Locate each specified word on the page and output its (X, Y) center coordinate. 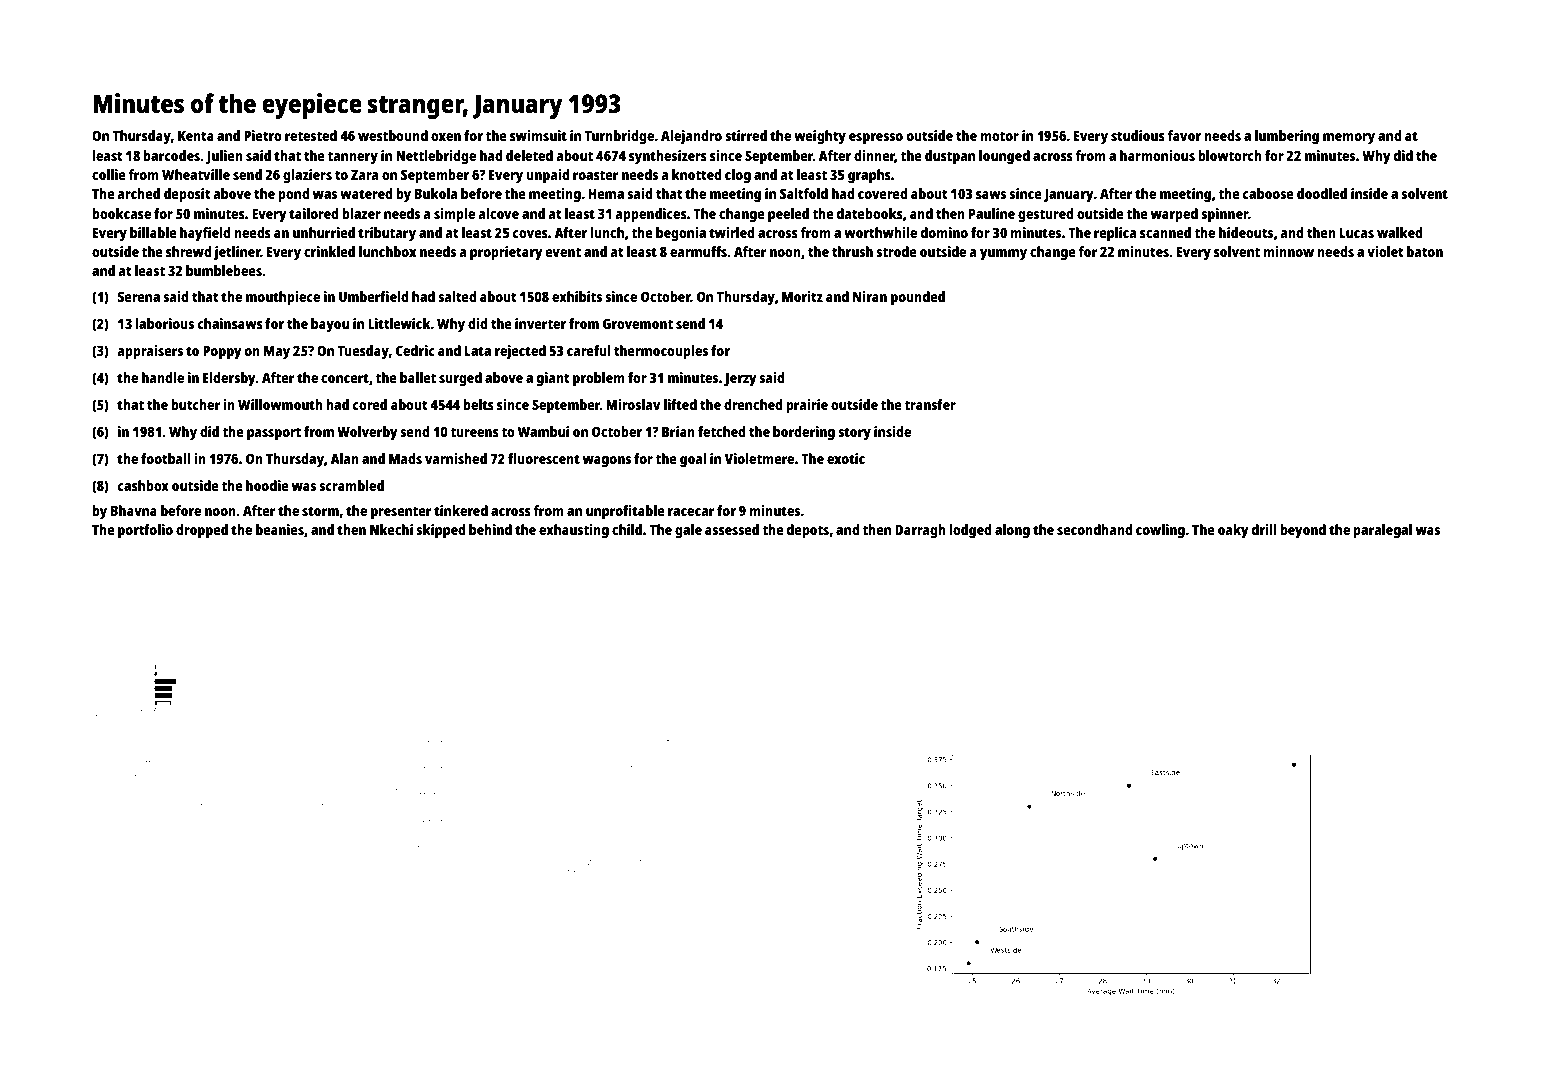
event (563, 252)
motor (999, 136)
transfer (930, 404)
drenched (753, 404)
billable (153, 232)
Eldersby (229, 379)
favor (1184, 135)
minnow (1288, 251)
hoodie (267, 485)
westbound (393, 135)
